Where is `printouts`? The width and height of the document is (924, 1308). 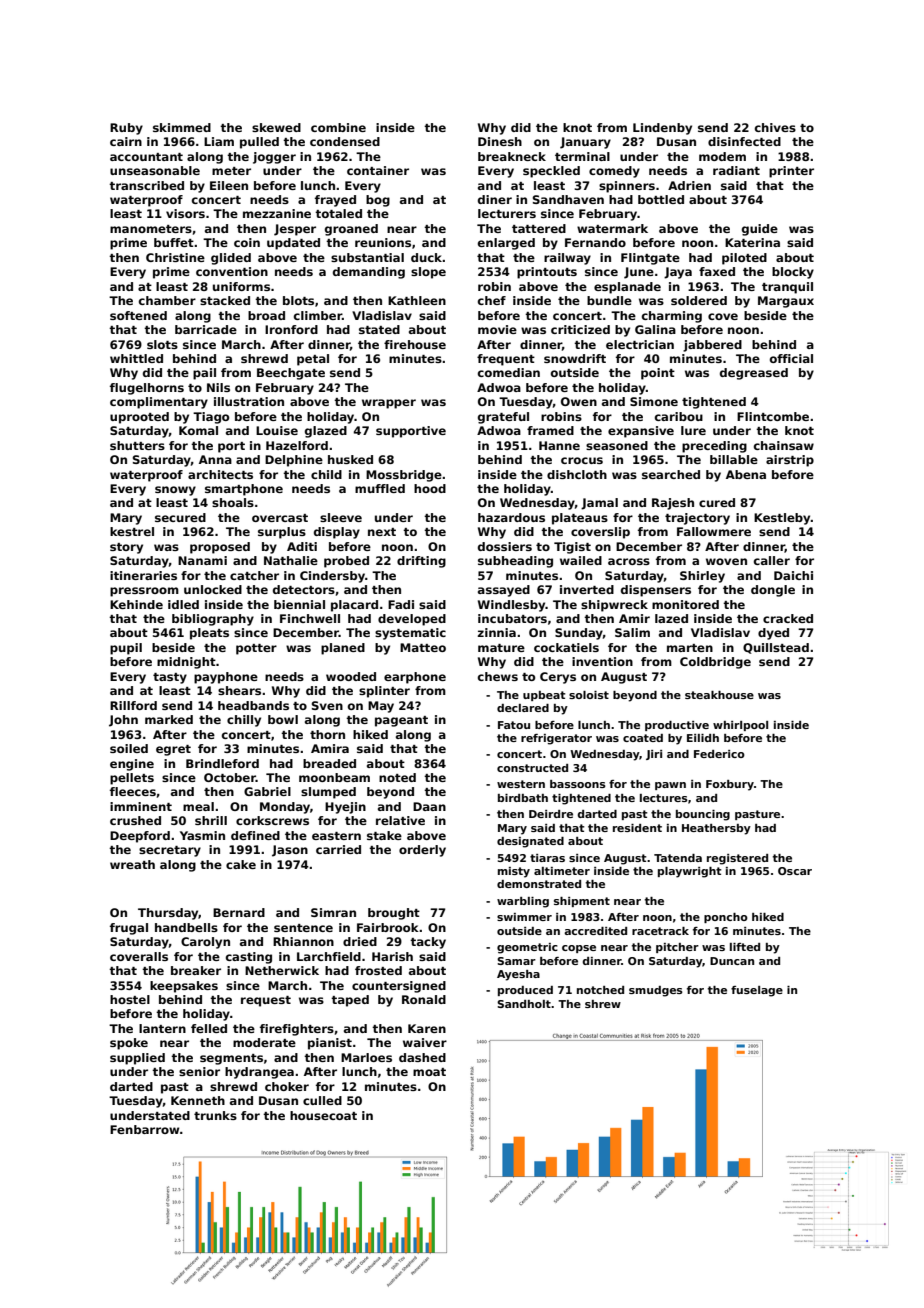 printouts is located at coordinates (547, 273).
